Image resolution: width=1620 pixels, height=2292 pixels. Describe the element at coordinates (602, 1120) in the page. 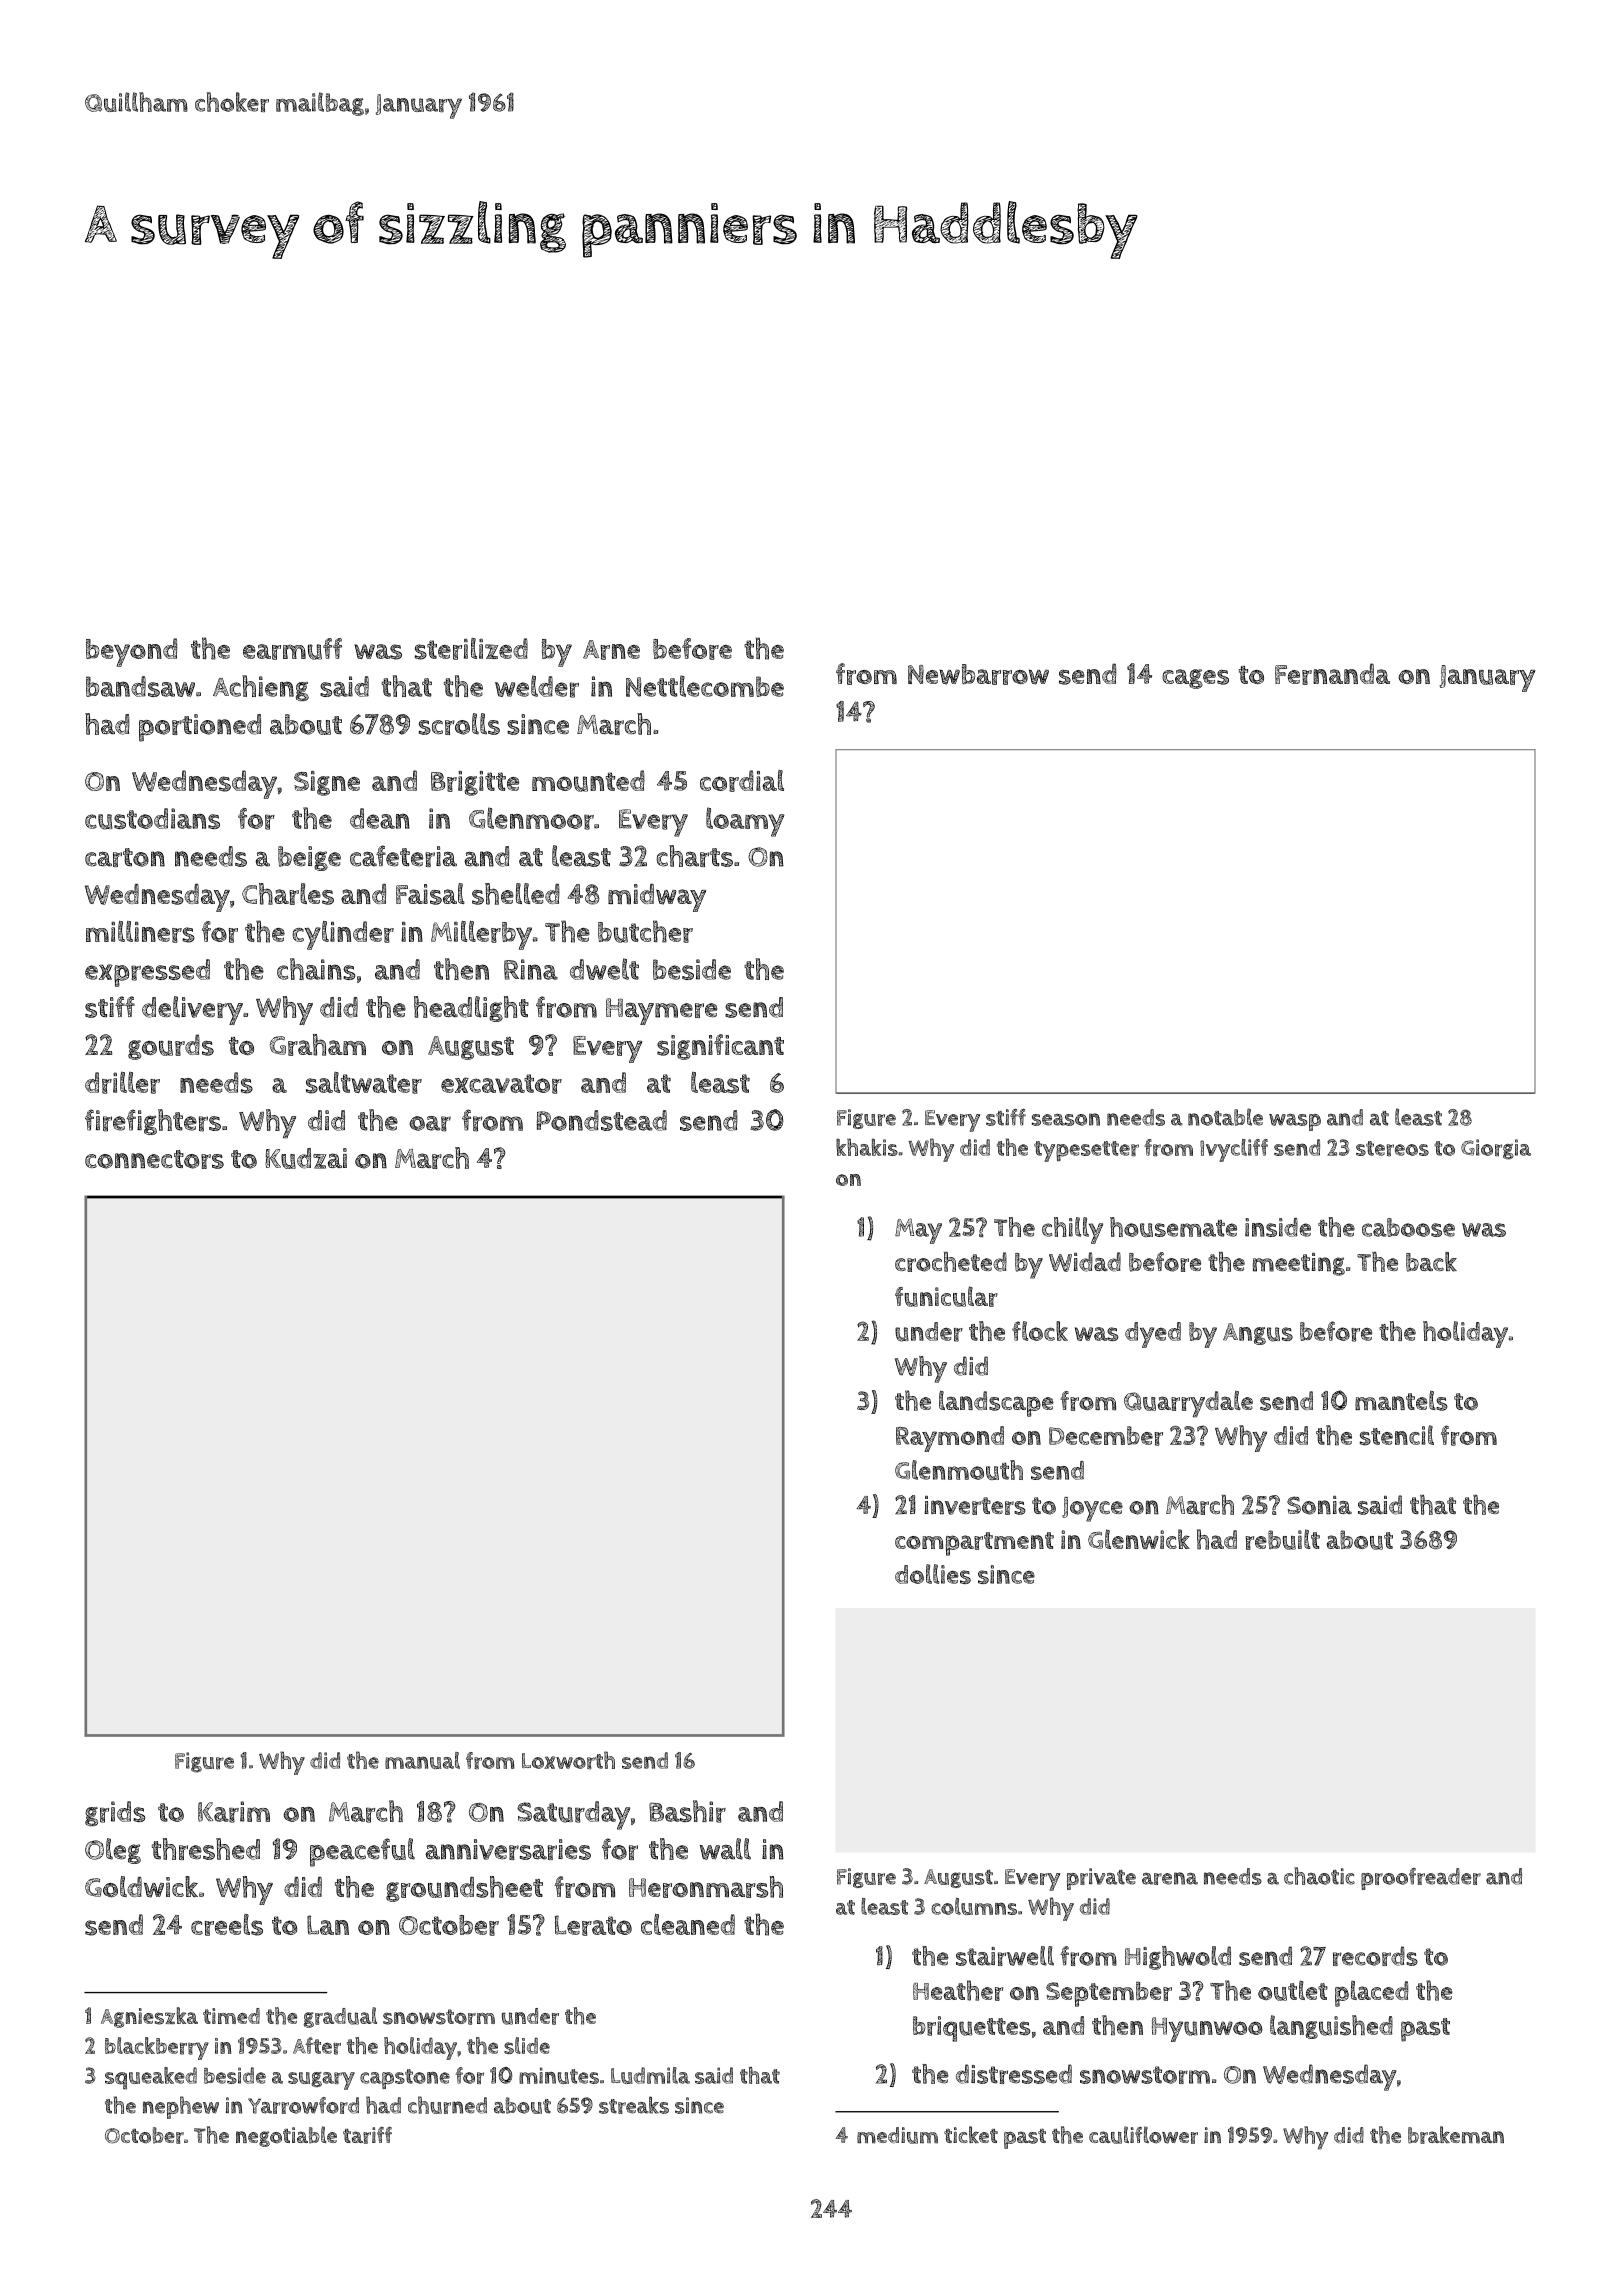

I see `Pondstead` at that location.
